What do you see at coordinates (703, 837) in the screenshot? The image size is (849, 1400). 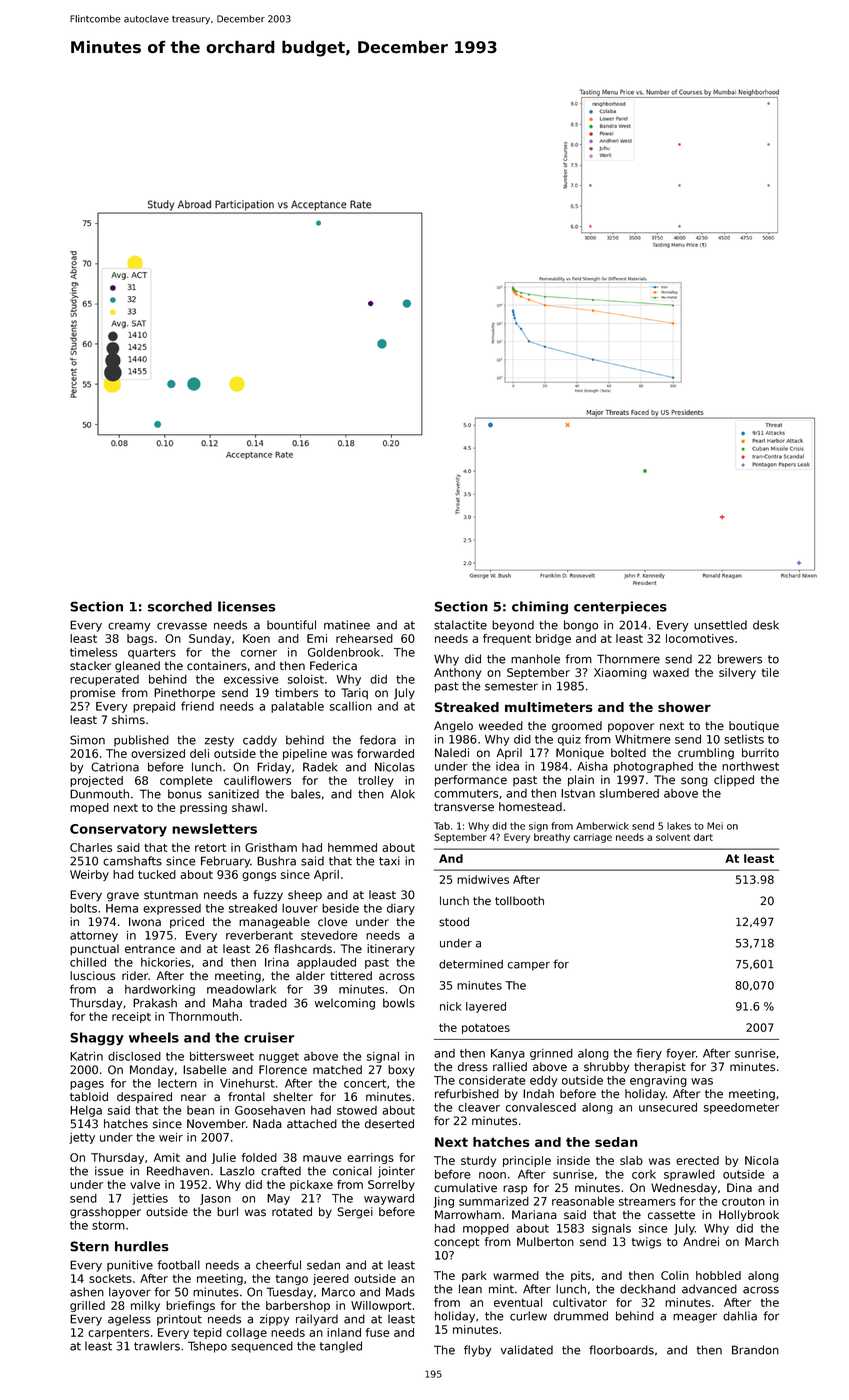 I see `dart` at bounding box center [703, 837].
